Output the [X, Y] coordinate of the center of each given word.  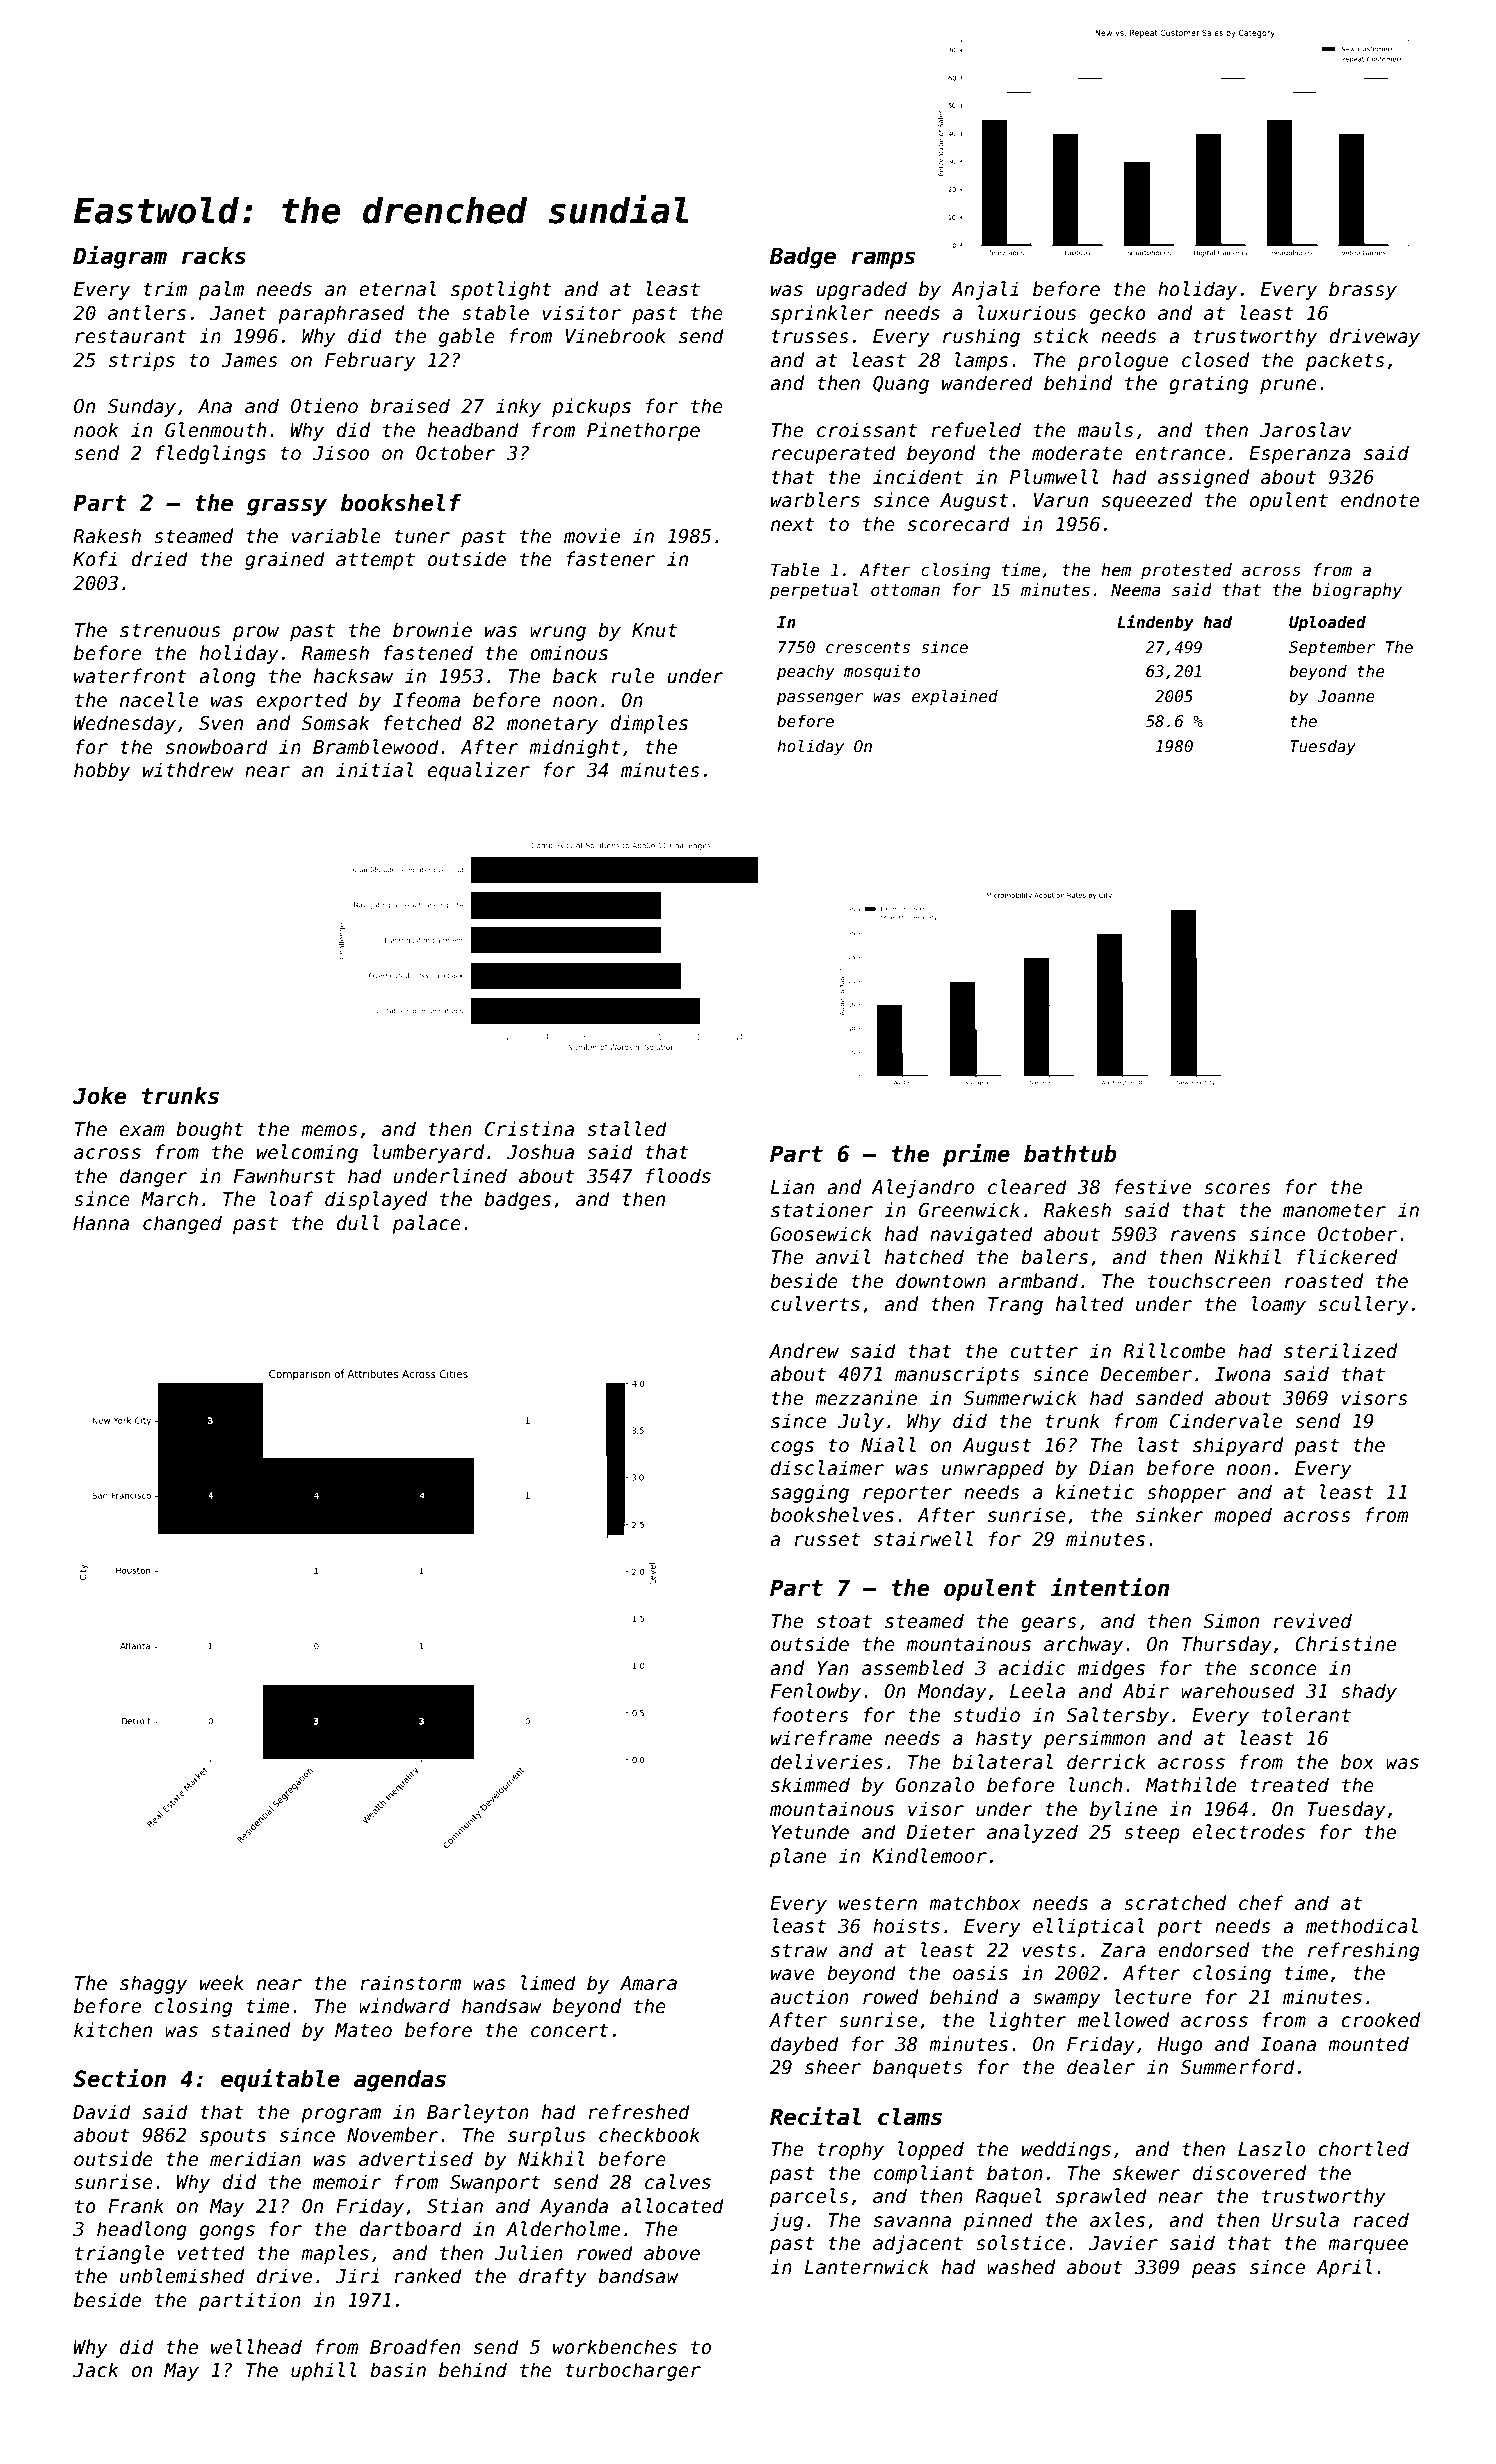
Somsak [335, 723]
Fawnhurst [284, 1176]
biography [1357, 591]
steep [1152, 1834]
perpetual [814, 591]
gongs [227, 2232]
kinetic [1095, 1492]
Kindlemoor [929, 1856]
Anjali [985, 290]
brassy [1363, 290]
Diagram [120, 257]
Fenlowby [816, 1692]
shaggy [153, 1984]
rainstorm [410, 1983]
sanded [1170, 1398]
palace [426, 1224]
